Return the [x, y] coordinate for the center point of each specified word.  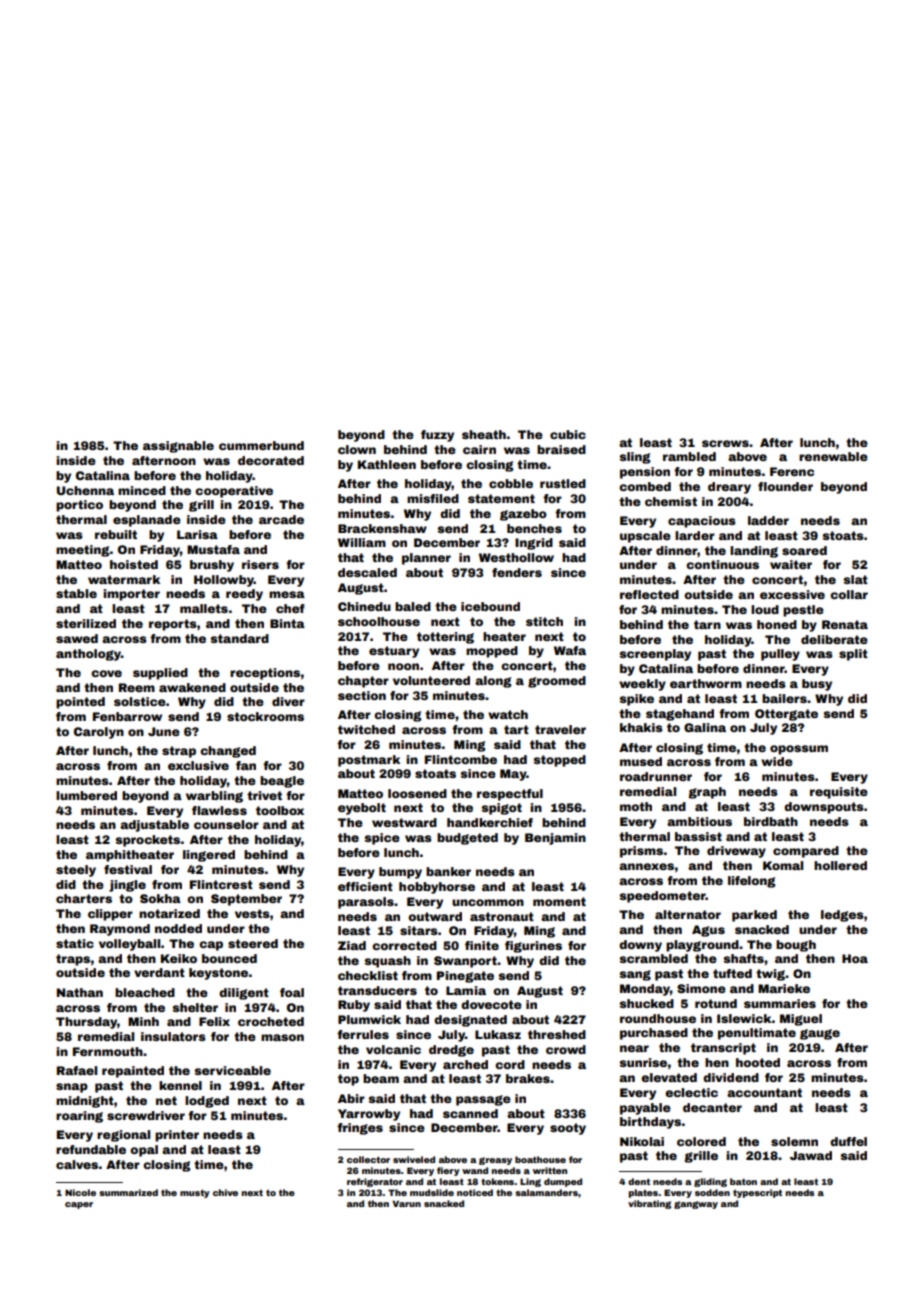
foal [292, 992]
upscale [645, 537]
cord [510, 1064]
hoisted [134, 564]
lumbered [86, 795]
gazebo [523, 515]
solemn [794, 1141]
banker [448, 871]
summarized [128, 1192]
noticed [475, 1192]
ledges [842, 916]
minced [142, 490]
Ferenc [792, 471]
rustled [563, 483]
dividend [731, 1077]
